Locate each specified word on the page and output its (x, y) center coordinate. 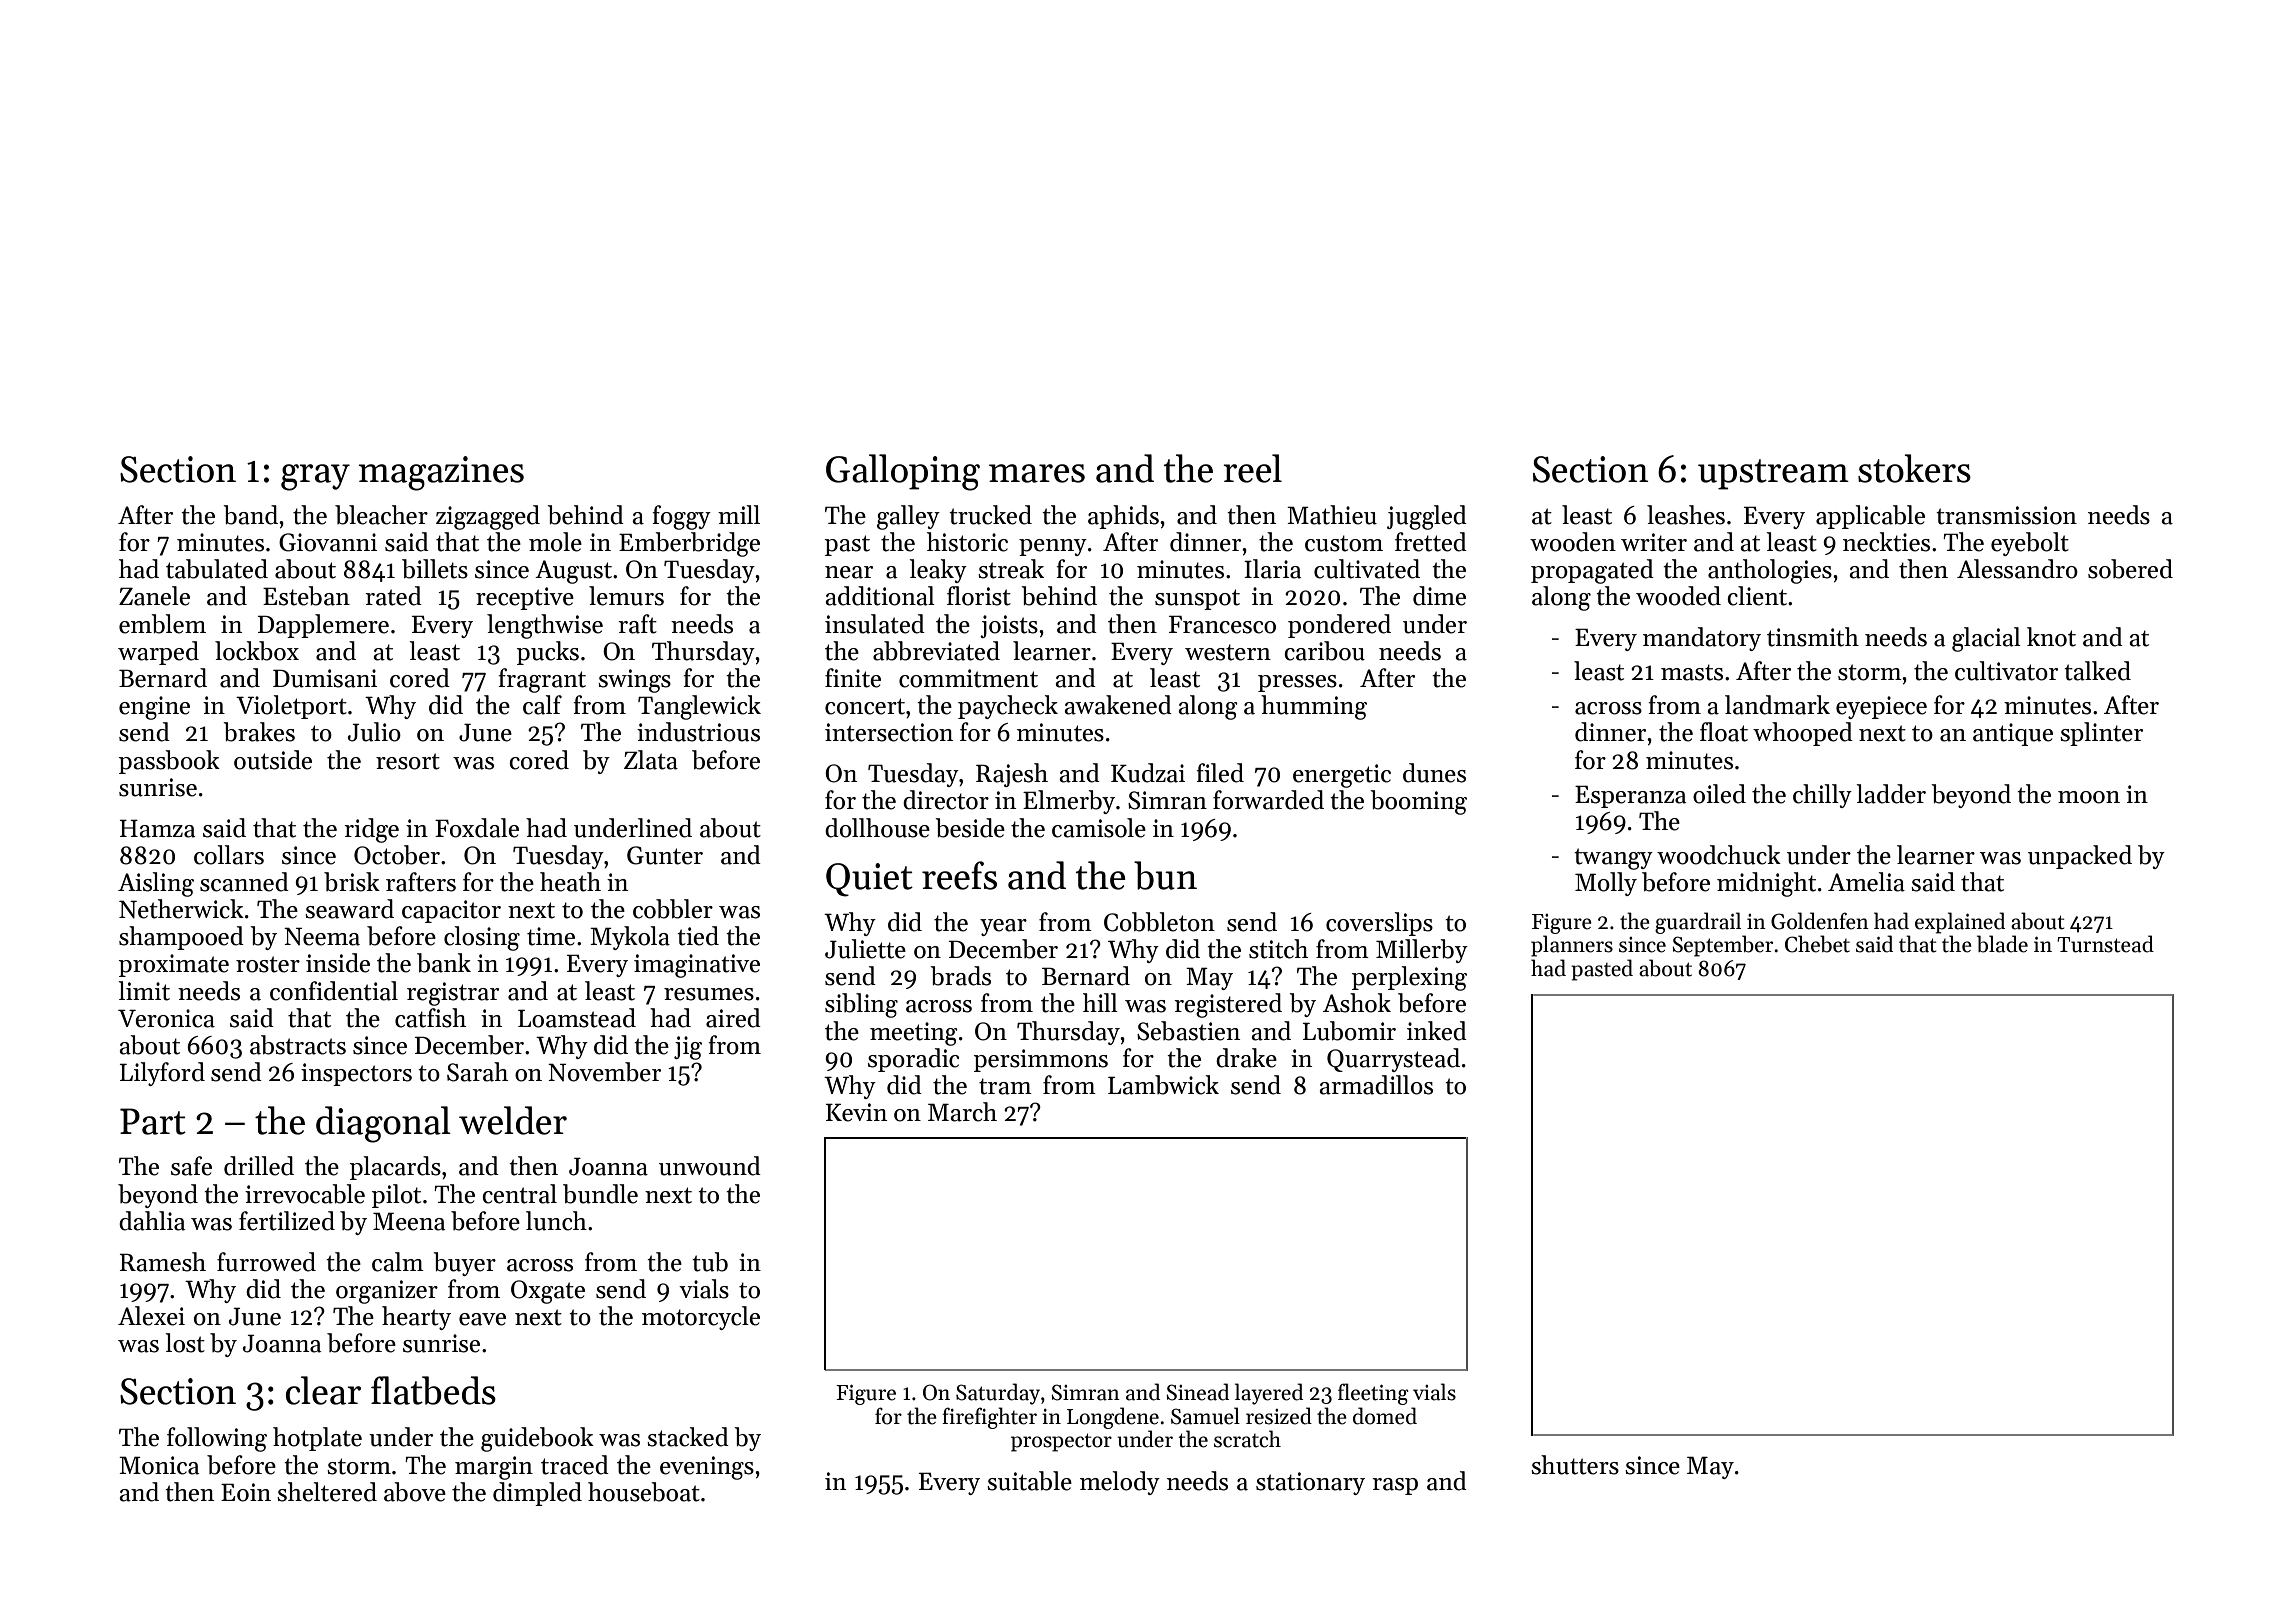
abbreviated (936, 651)
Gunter (665, 855)
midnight (1766, 884)
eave (482, 1319)
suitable (1029, 1481)
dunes (1434, 773)
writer (1654, 542)
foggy (682, 517)
